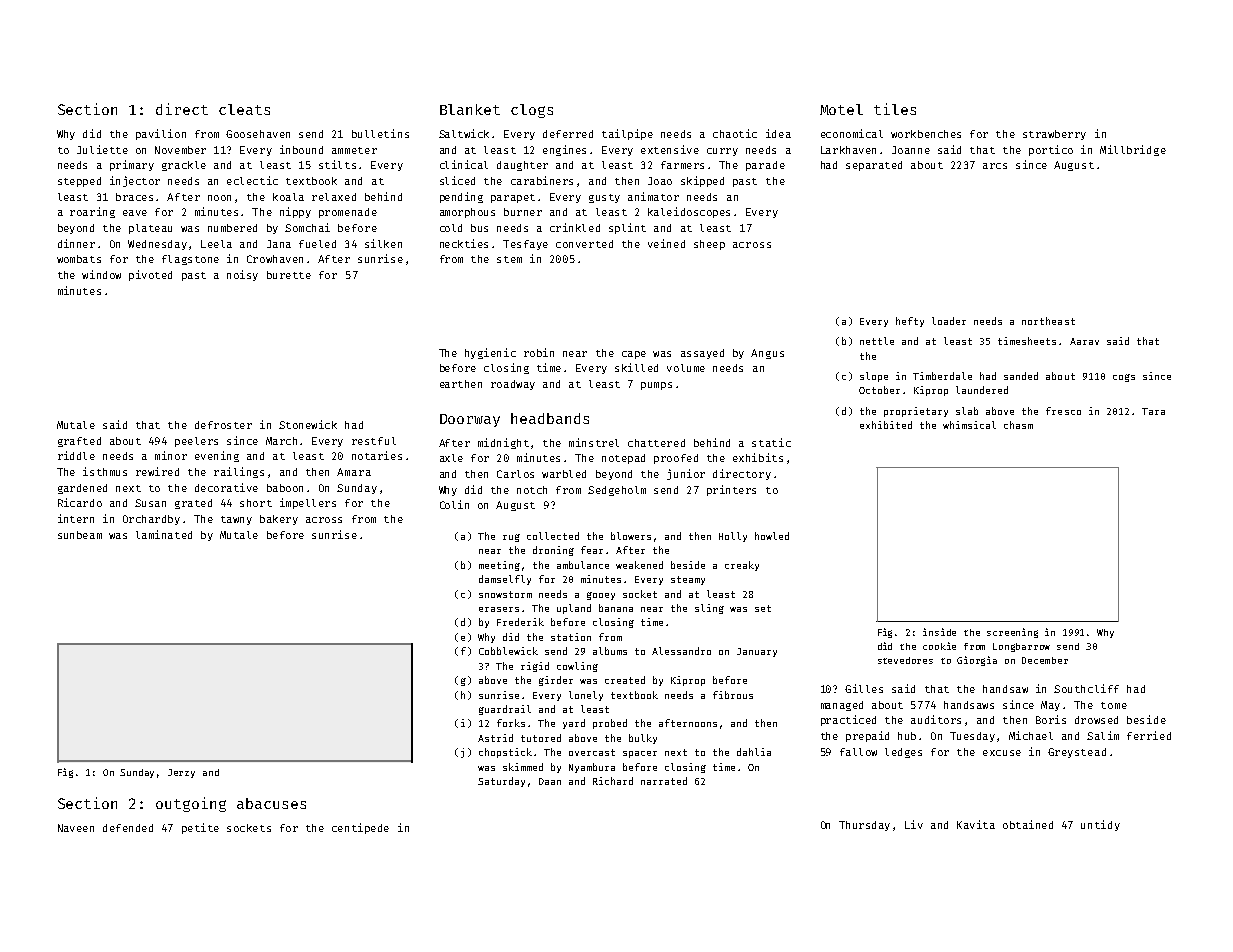  Describe the element at coordinates (499, 609) in the page. I see `erasers` at that location.
